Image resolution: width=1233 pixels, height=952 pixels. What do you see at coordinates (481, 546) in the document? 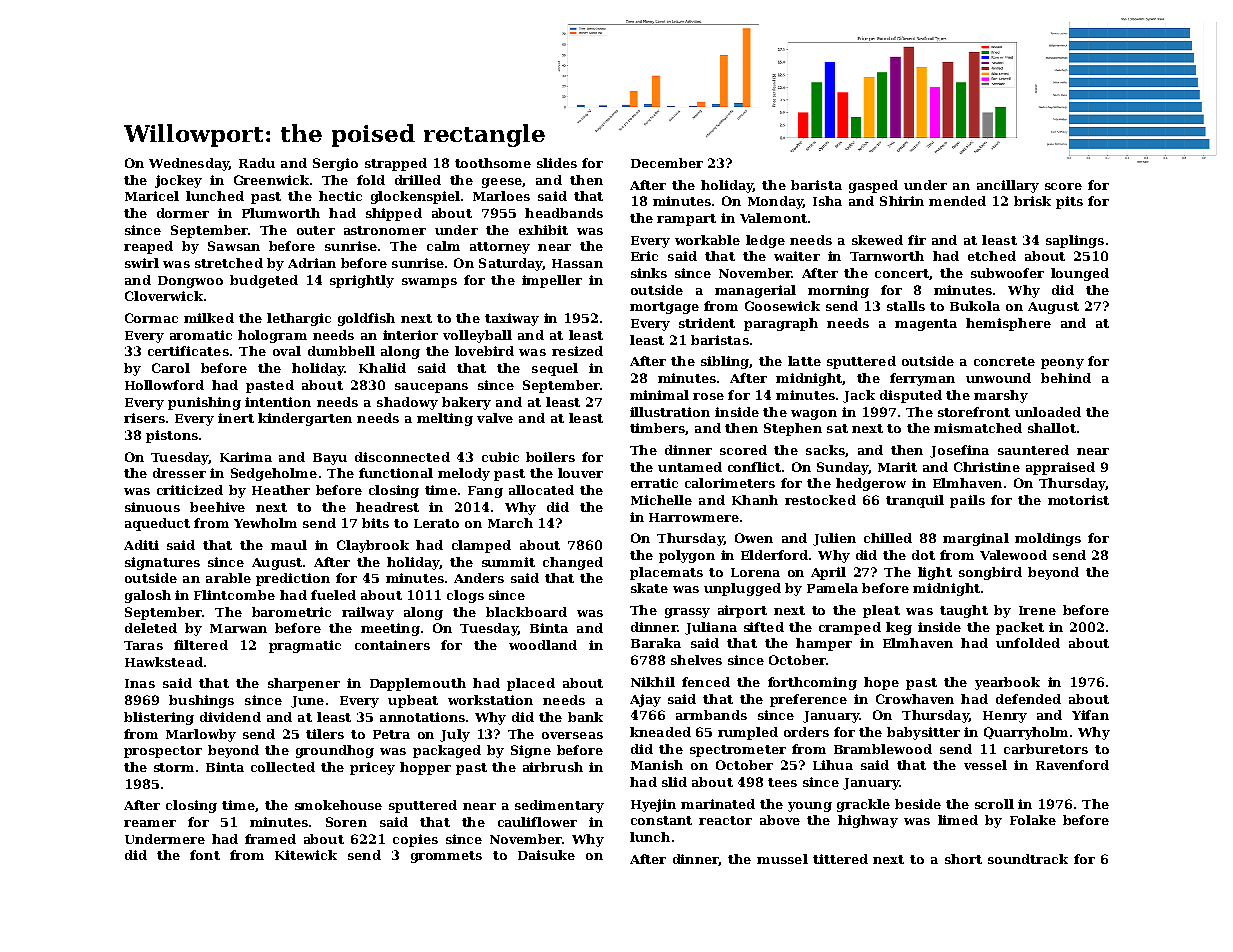
I see `clamped` at bounding box center [481, 546].
